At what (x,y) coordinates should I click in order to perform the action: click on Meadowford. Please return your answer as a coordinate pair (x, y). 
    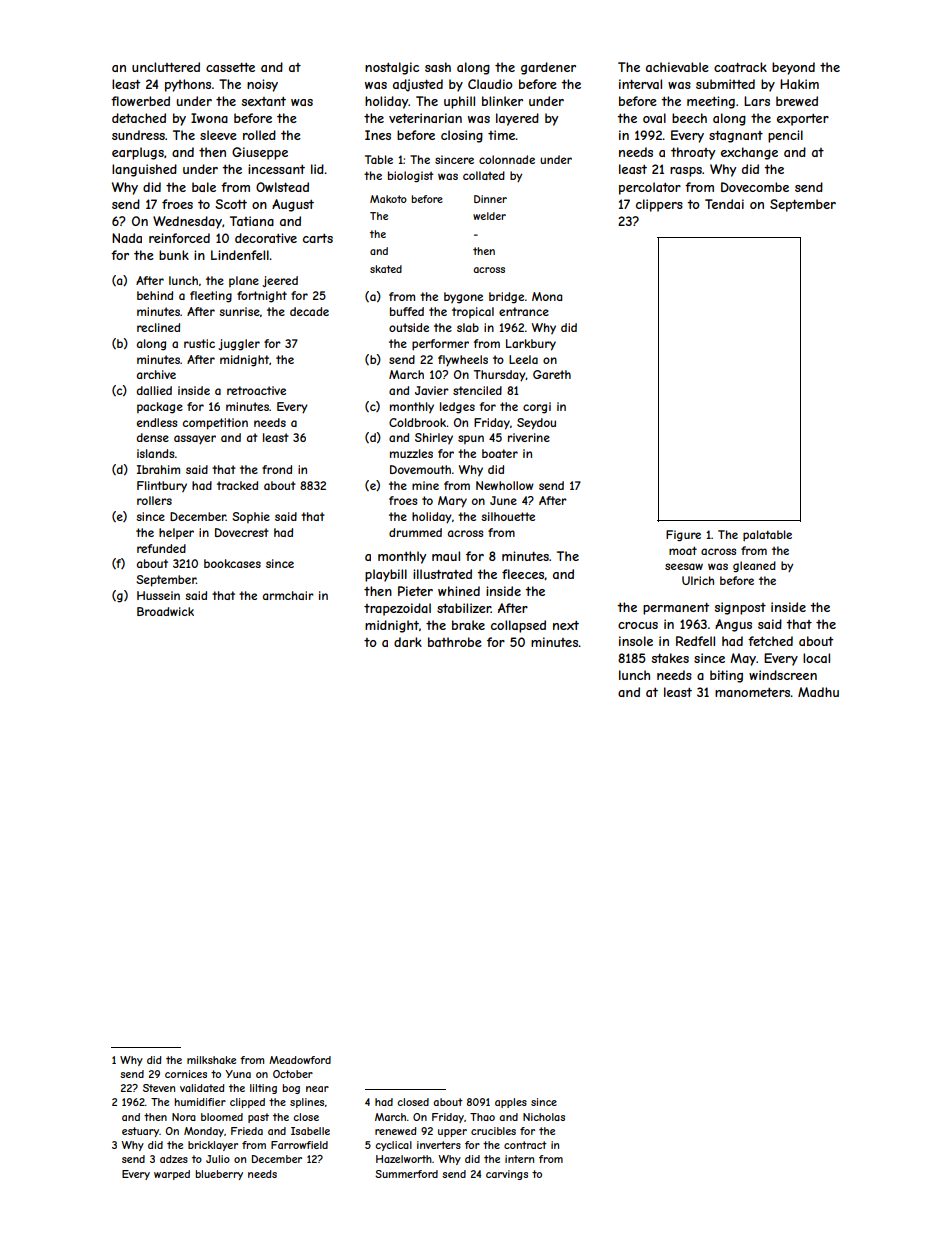
    Looking at the image, I should click on (300, 1060).
